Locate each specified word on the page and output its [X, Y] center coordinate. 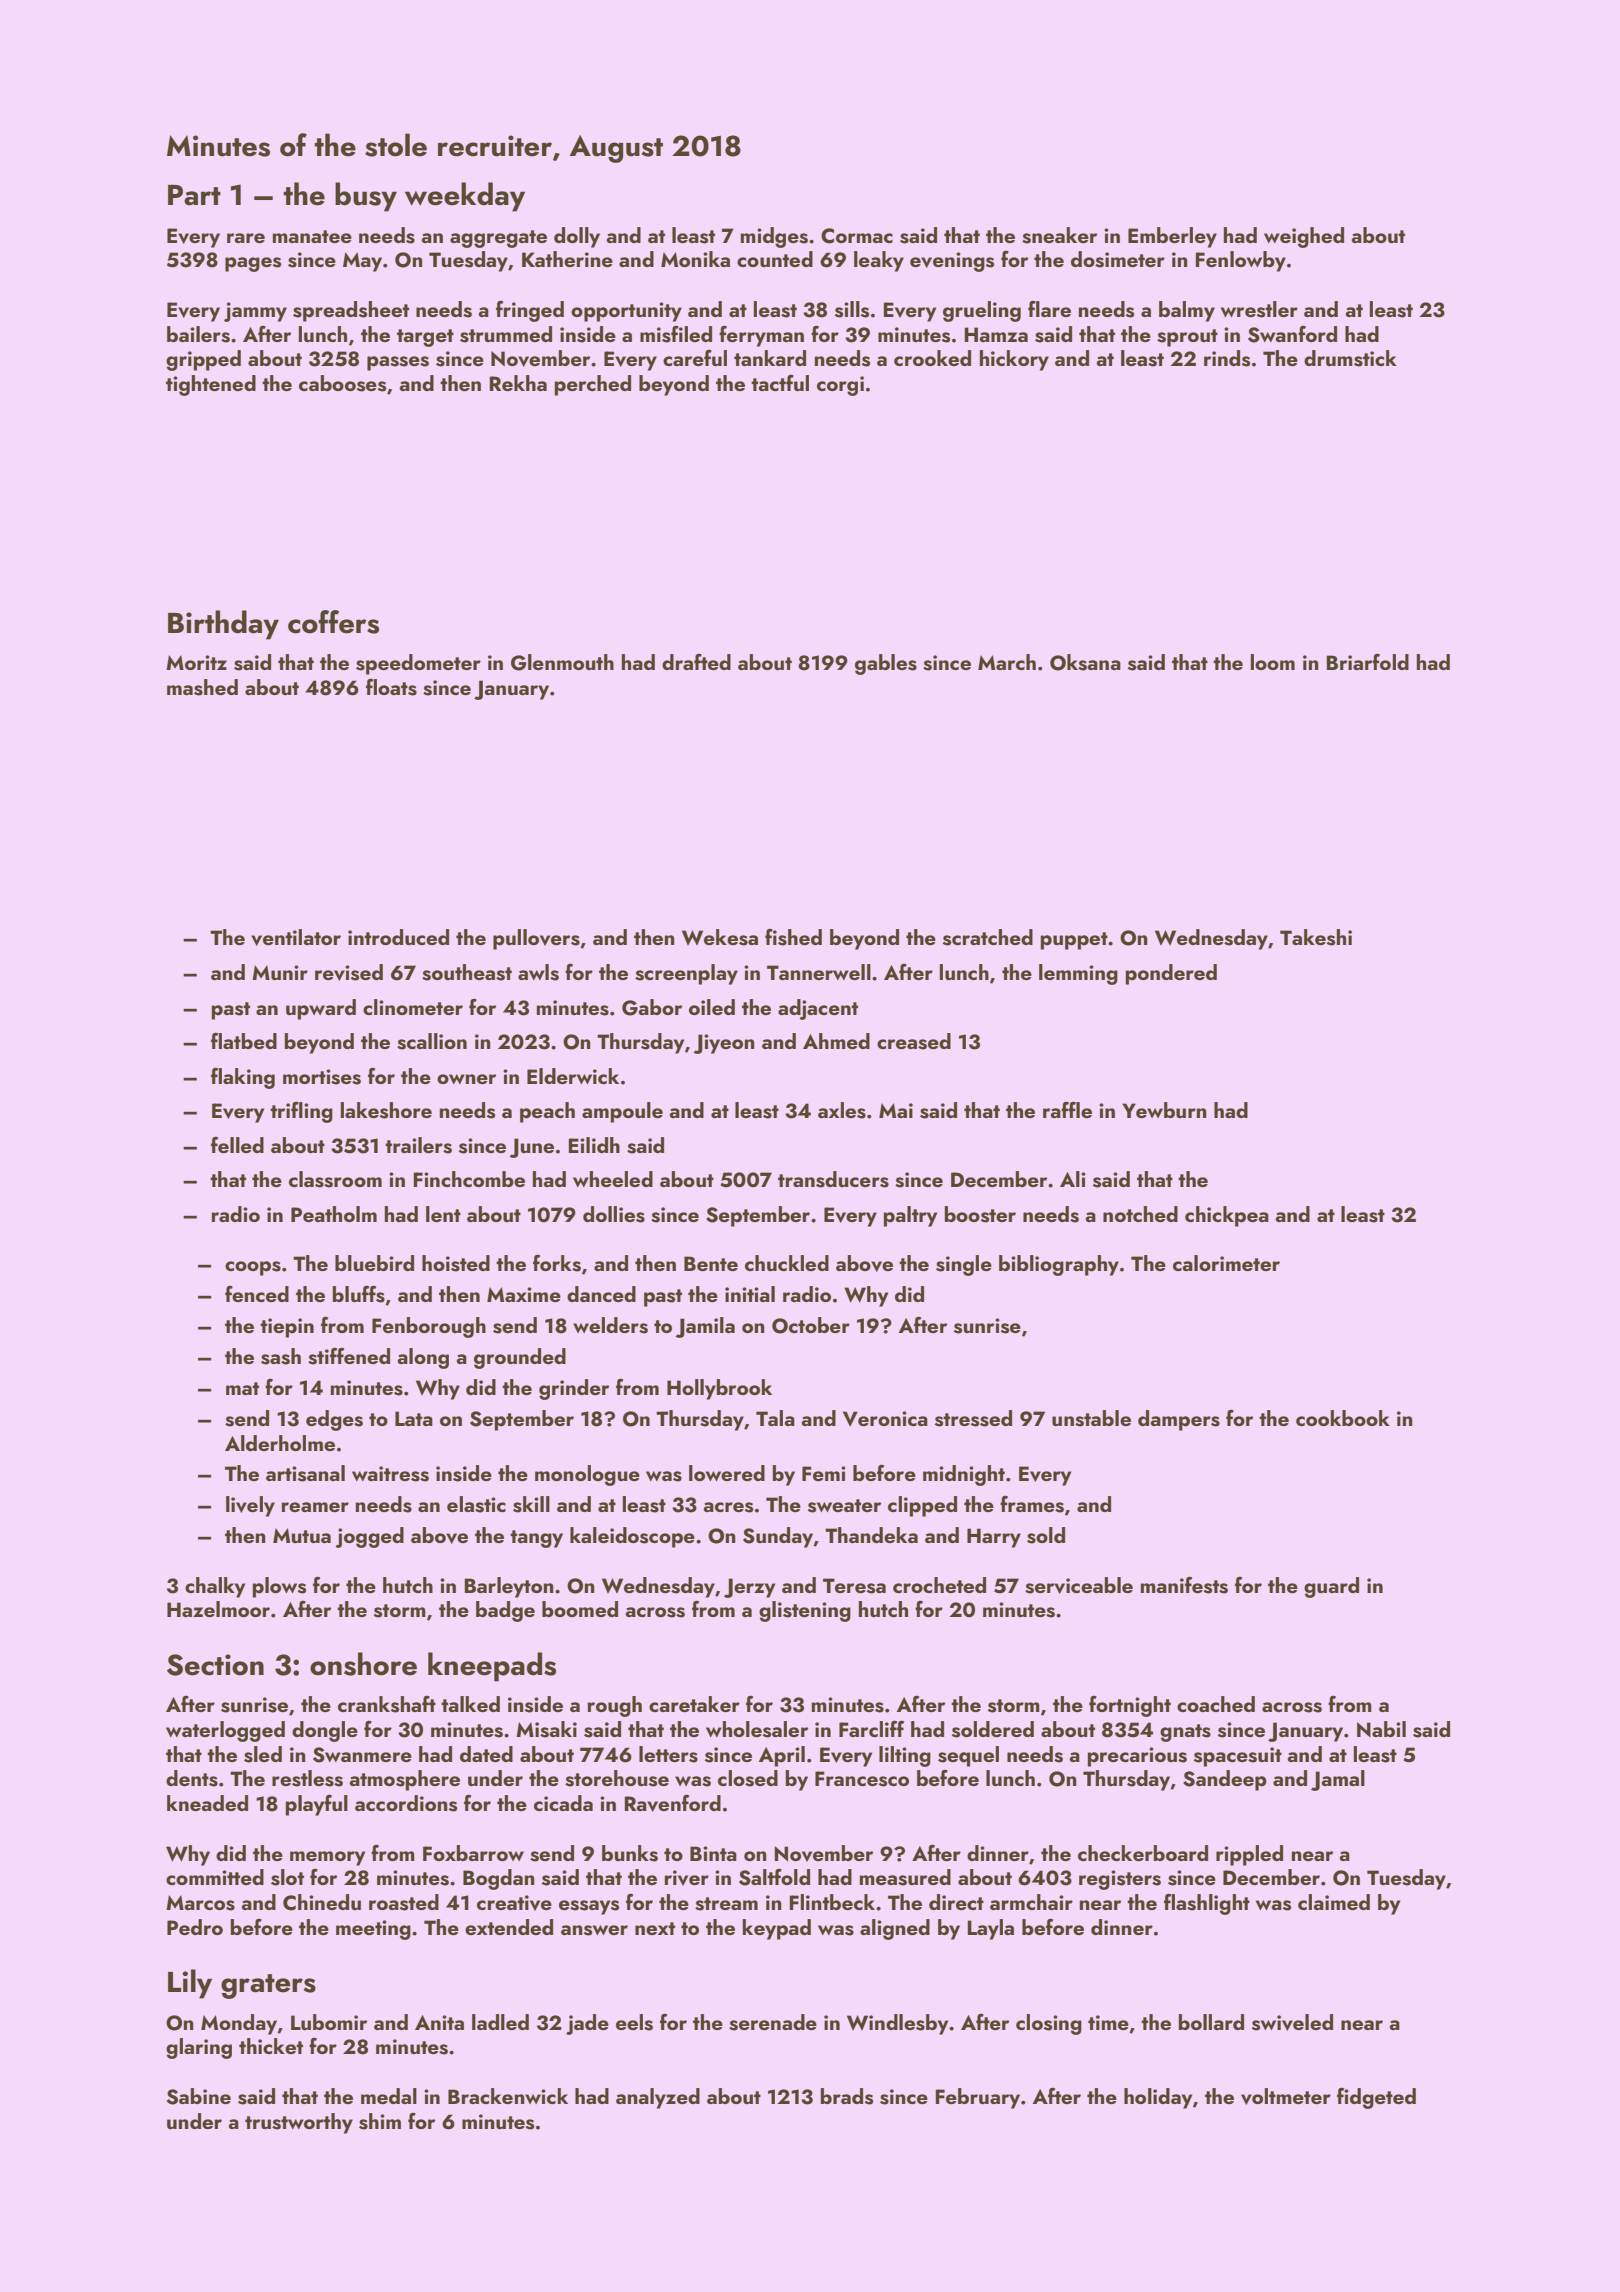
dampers [1179, 1420]
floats [391, 687]
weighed [1304, 237]
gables [886, 664]
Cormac [857, 236]
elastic [476, 1504]
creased [914, 1041]
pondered [1171, 974]
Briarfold [1368, 661]
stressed [973, 1418]
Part [194, 195]
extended [509, 1927]
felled [237, 1144]
